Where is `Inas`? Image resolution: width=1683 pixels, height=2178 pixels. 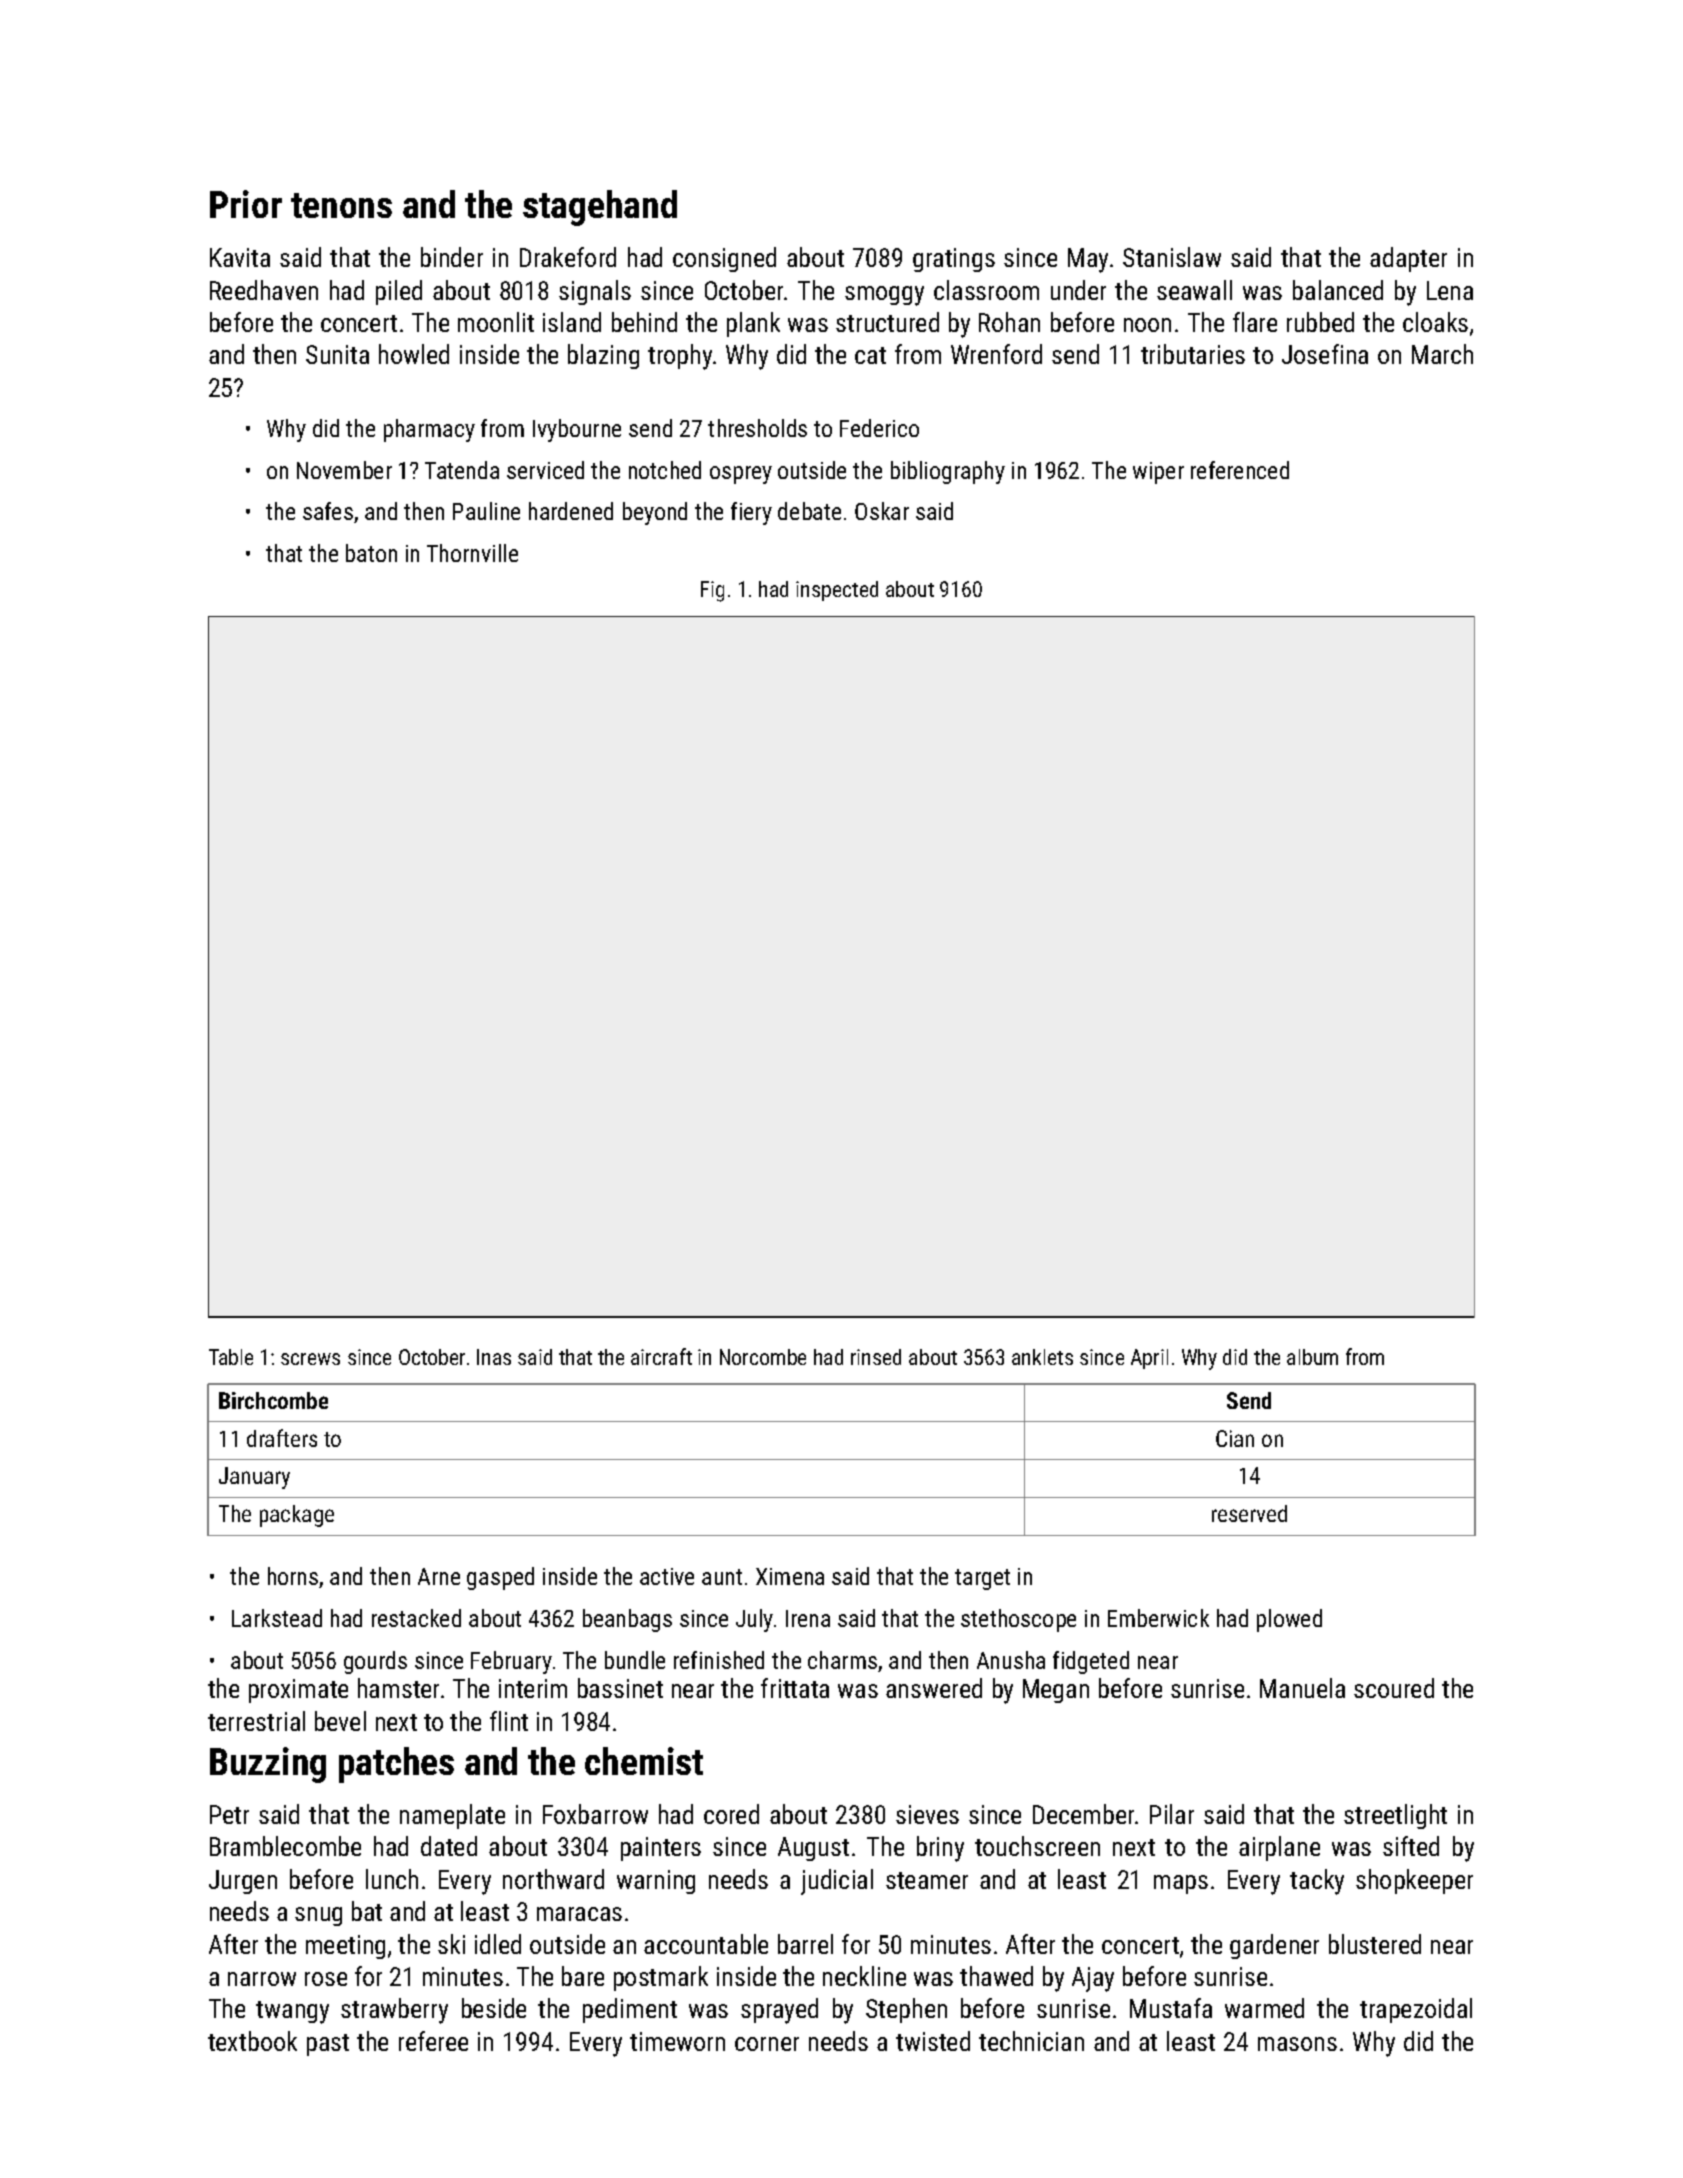
Inas is located at coordinates (494, 1357).
